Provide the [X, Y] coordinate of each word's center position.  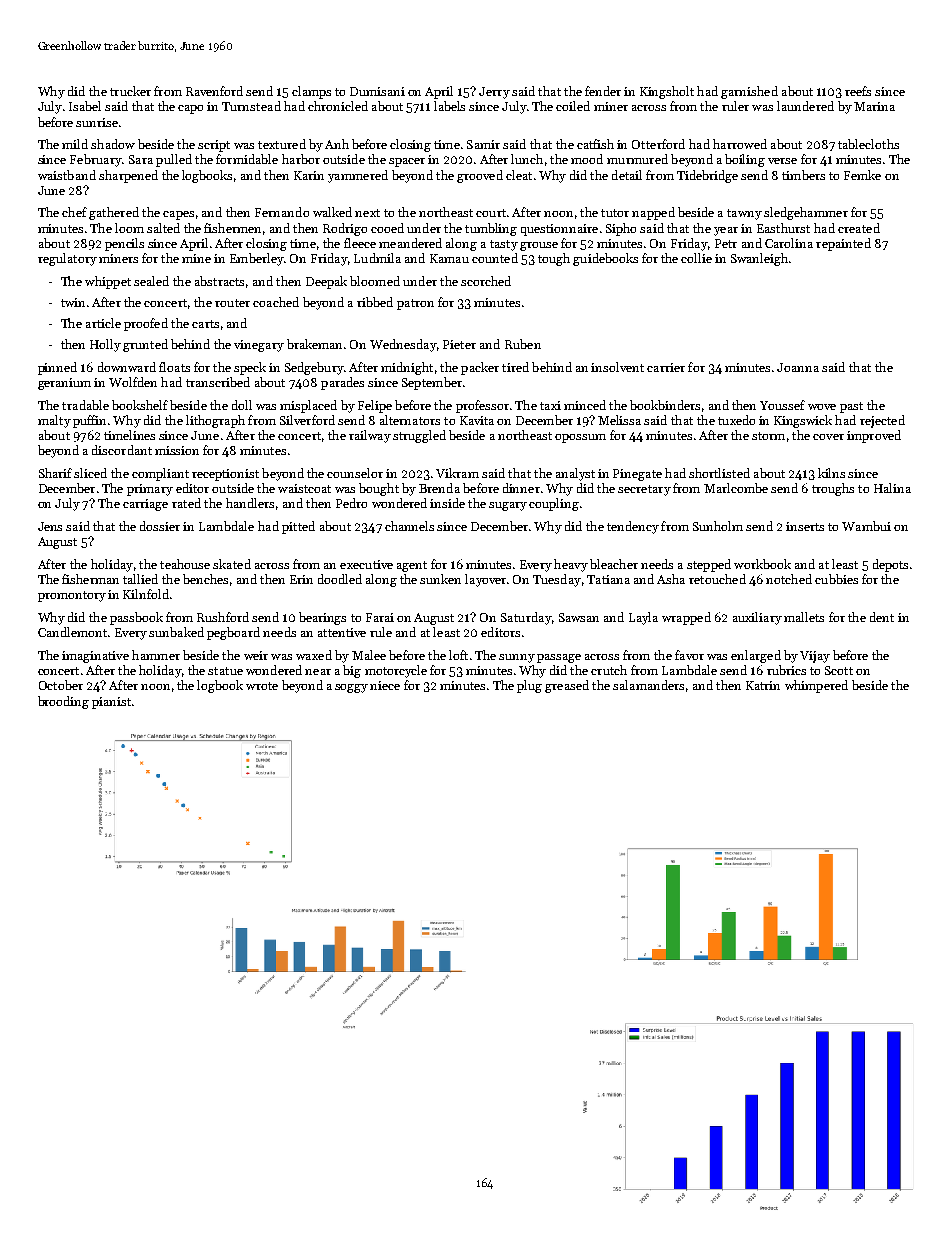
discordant [122, 450]
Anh [337, 144]
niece [385, 685]
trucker [130, 91]
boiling [745, 160]
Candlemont [72, 632]
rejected [882, 421]
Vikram [457, 473]
